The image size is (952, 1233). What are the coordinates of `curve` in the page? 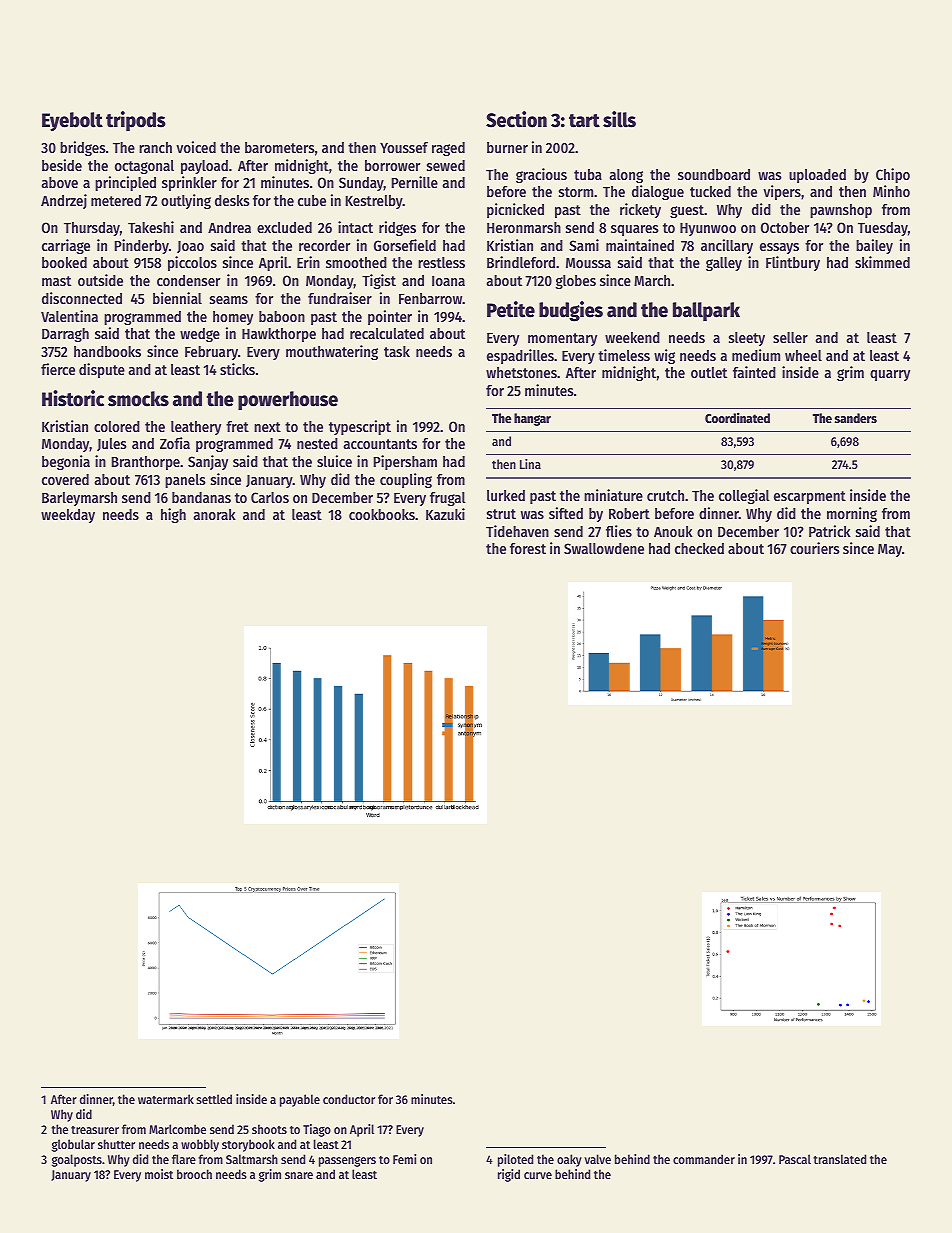 It's located at (538, 1175).
